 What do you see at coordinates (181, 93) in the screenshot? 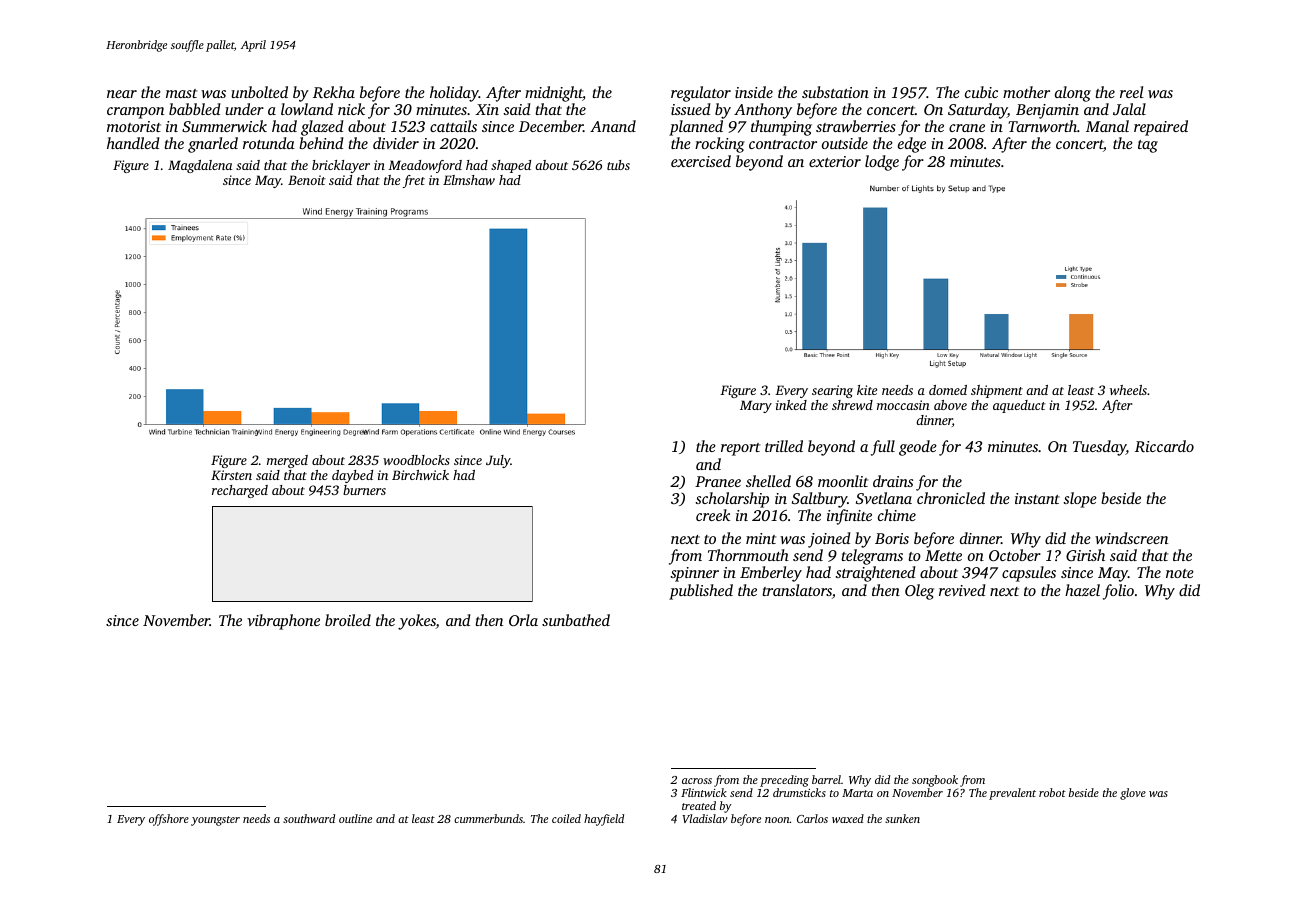
I see `mast` at bounding box center [181, 93].
